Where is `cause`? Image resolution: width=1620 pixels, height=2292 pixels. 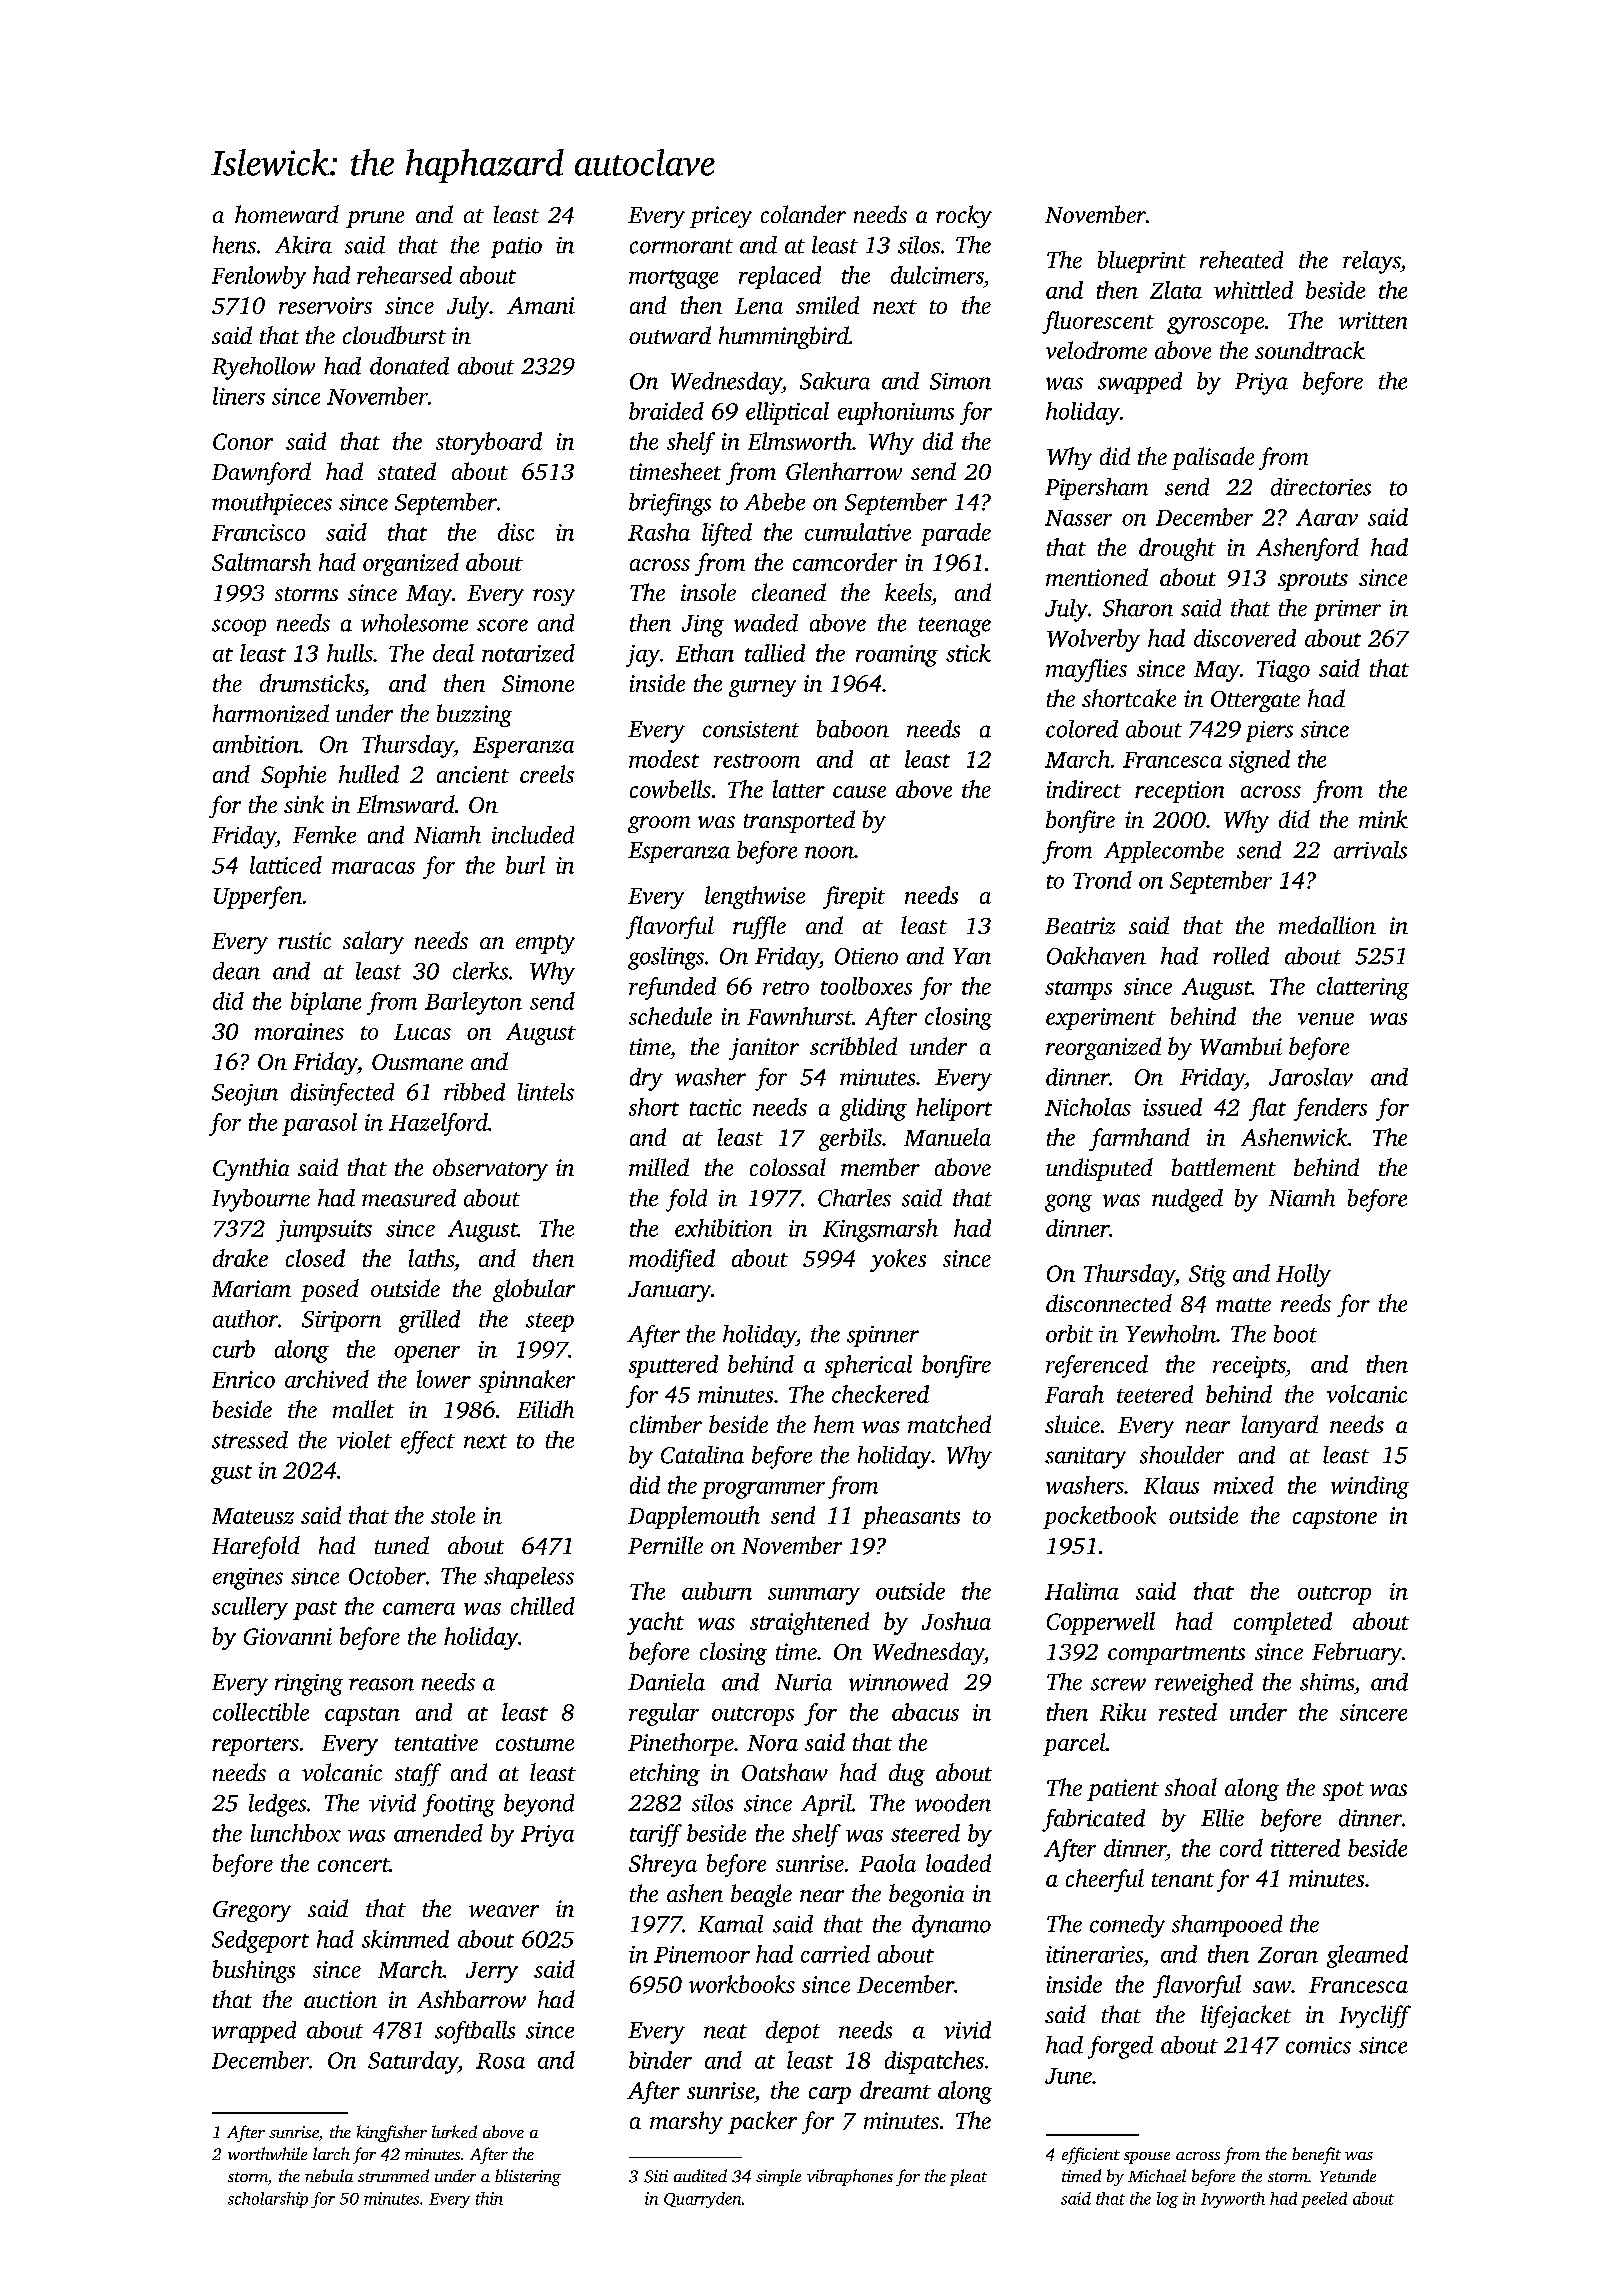
cause is located at coordinates (859, 792).
